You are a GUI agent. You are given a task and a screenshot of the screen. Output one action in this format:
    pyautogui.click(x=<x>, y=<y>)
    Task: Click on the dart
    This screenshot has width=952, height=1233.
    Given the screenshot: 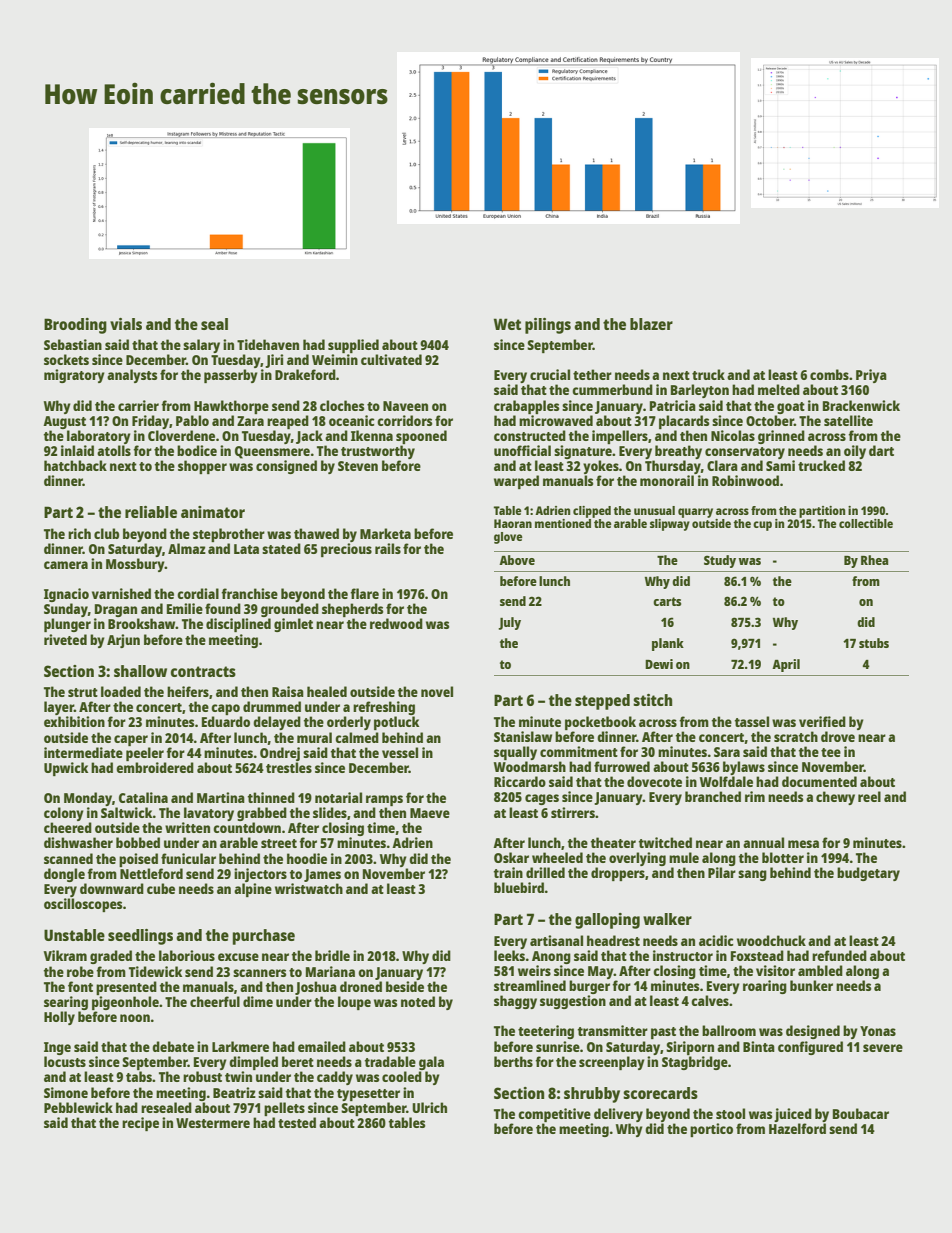 What is the action you would take?
    pyautogui.click(x=881, y=450)
